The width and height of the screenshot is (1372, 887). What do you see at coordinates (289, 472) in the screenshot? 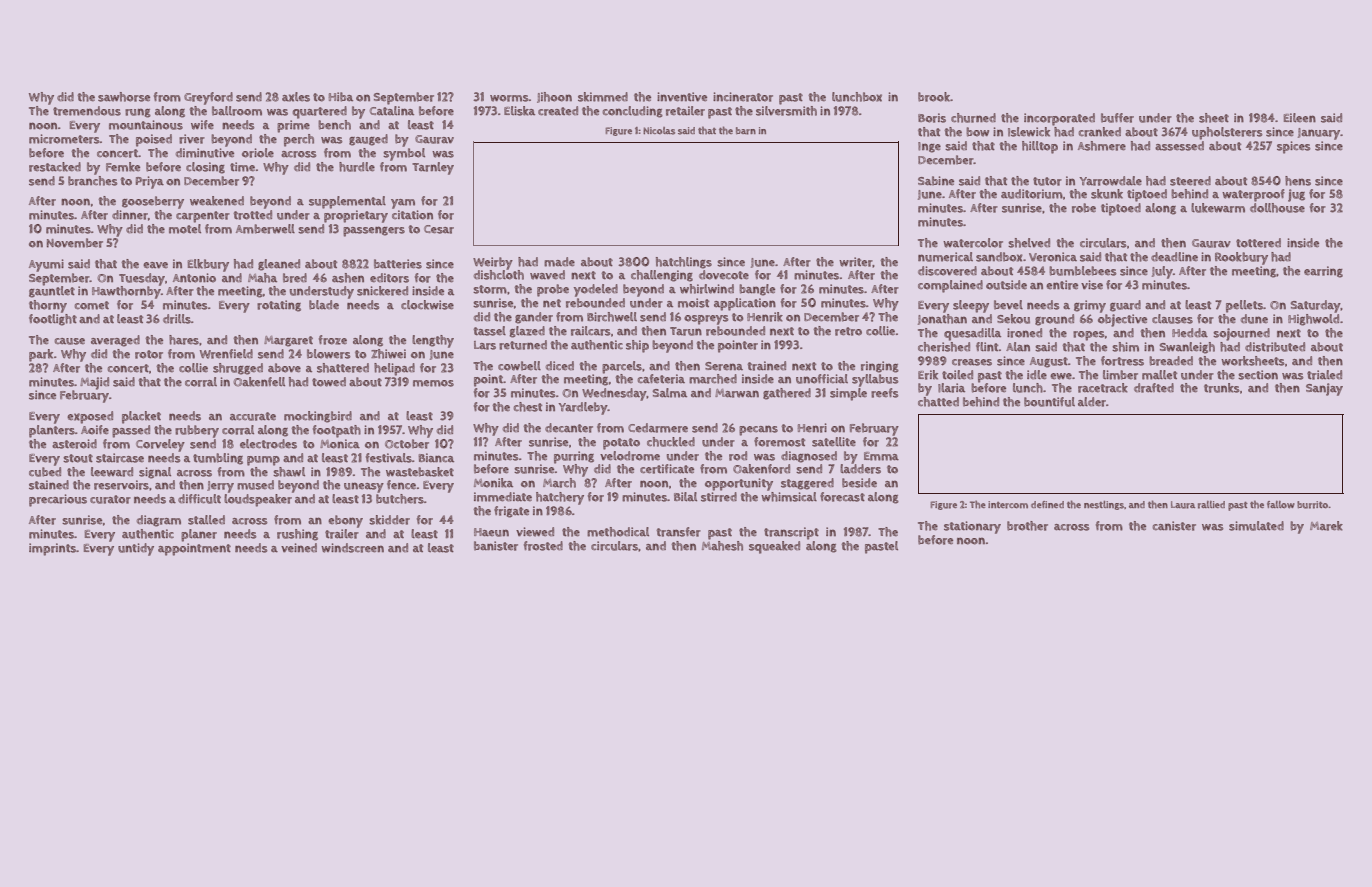
I see `shawl` at bounding box center [289, 472].
